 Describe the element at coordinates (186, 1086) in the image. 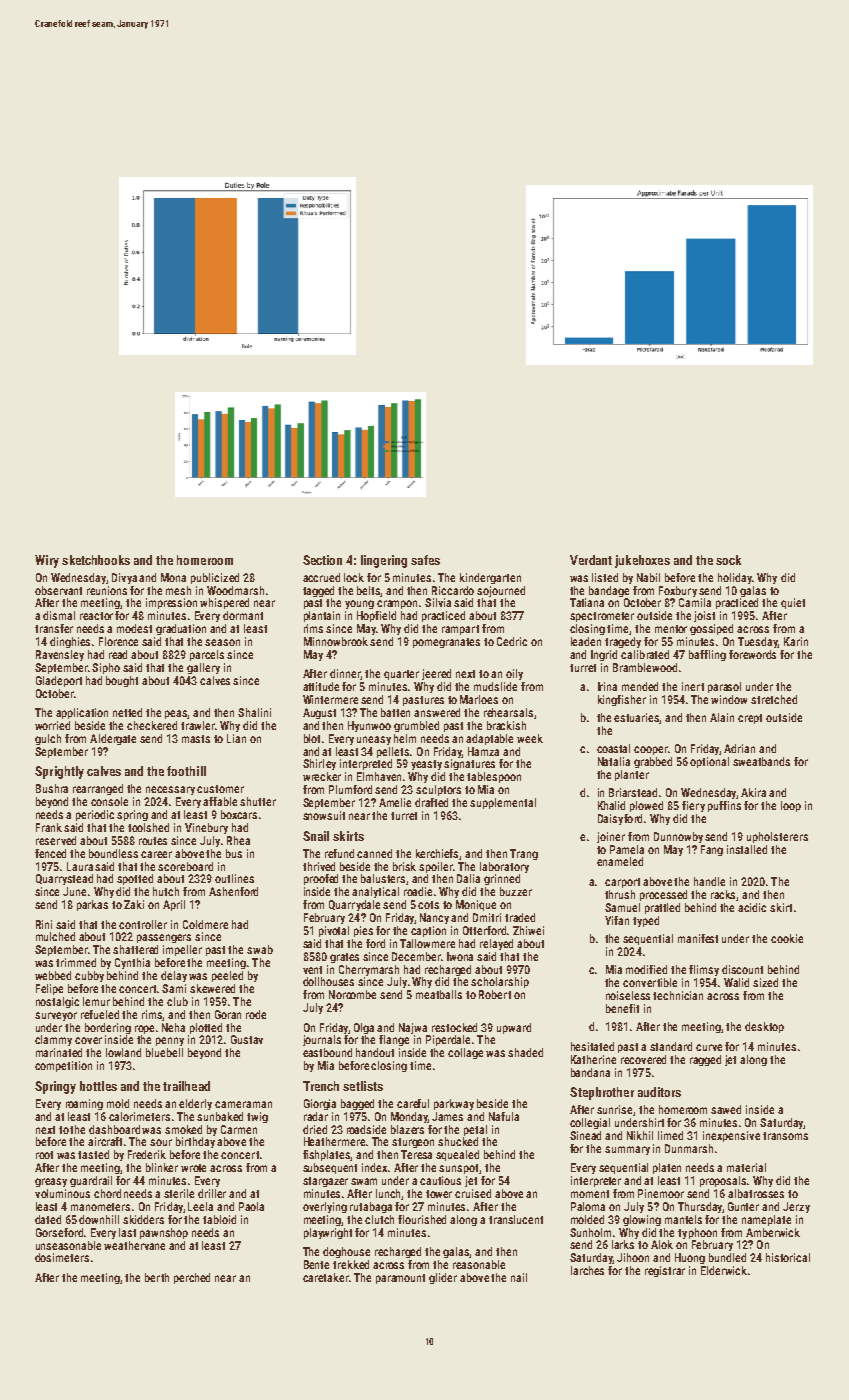

I see `trailhead` at that location.
